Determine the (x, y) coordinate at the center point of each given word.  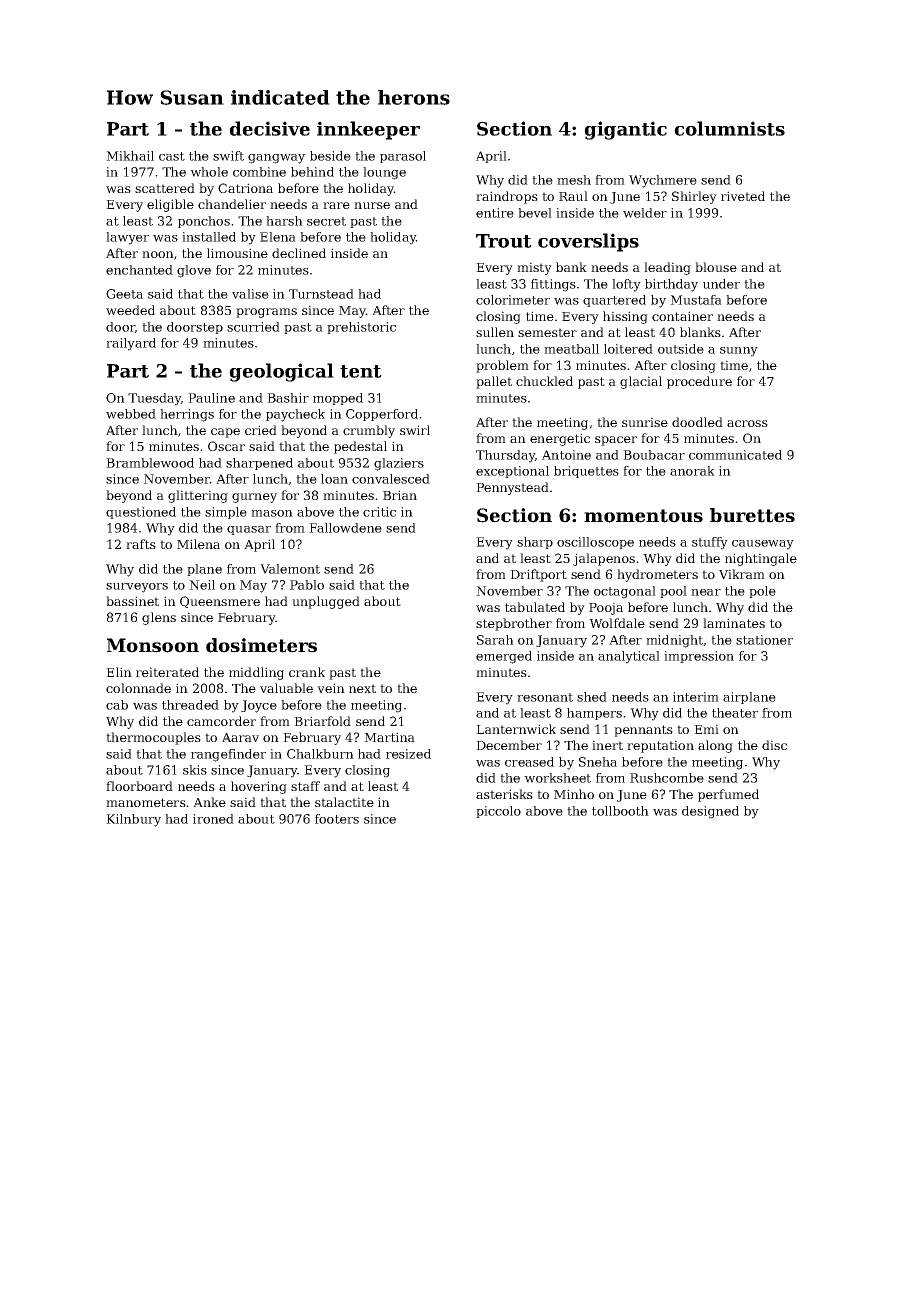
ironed (213, 819)
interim (696, 697)
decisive (269, 128)
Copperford (382, 415)
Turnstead (321, 294)
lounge (384, 173)
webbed (131, 414)
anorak (692, 471)
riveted (743, 196)
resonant (545, 697)
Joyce (259, 706)
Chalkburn (320, 754)
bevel (535, 213)
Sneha (598, 762)
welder (645, 213)
